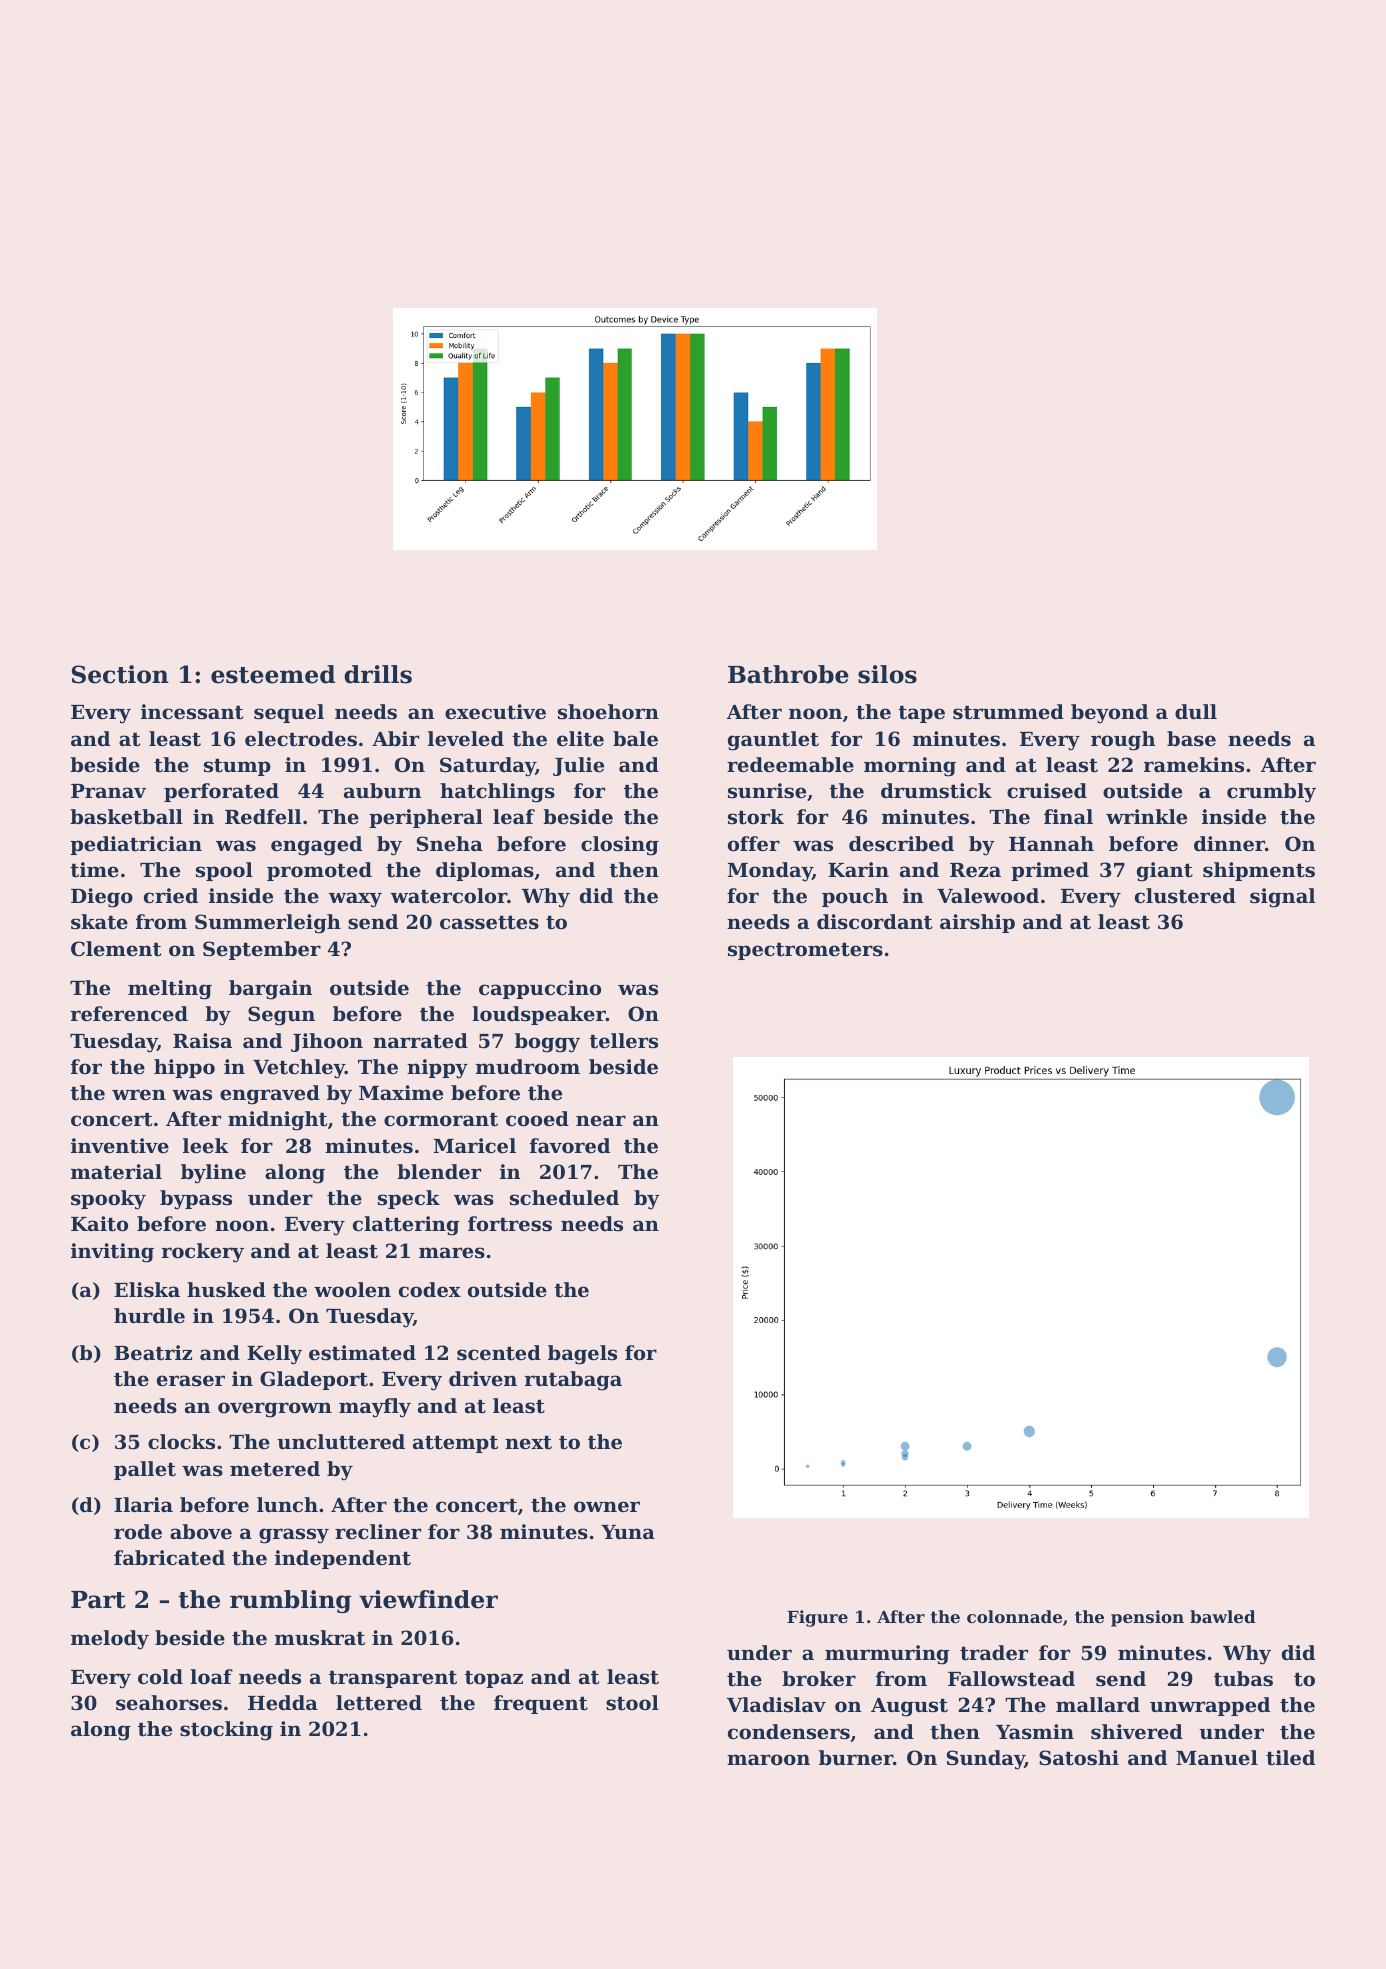 The height and width of the page is (1969, 1386). Describe the element at coordinates (1282, 898) in the page. I see `signal` at that location.
